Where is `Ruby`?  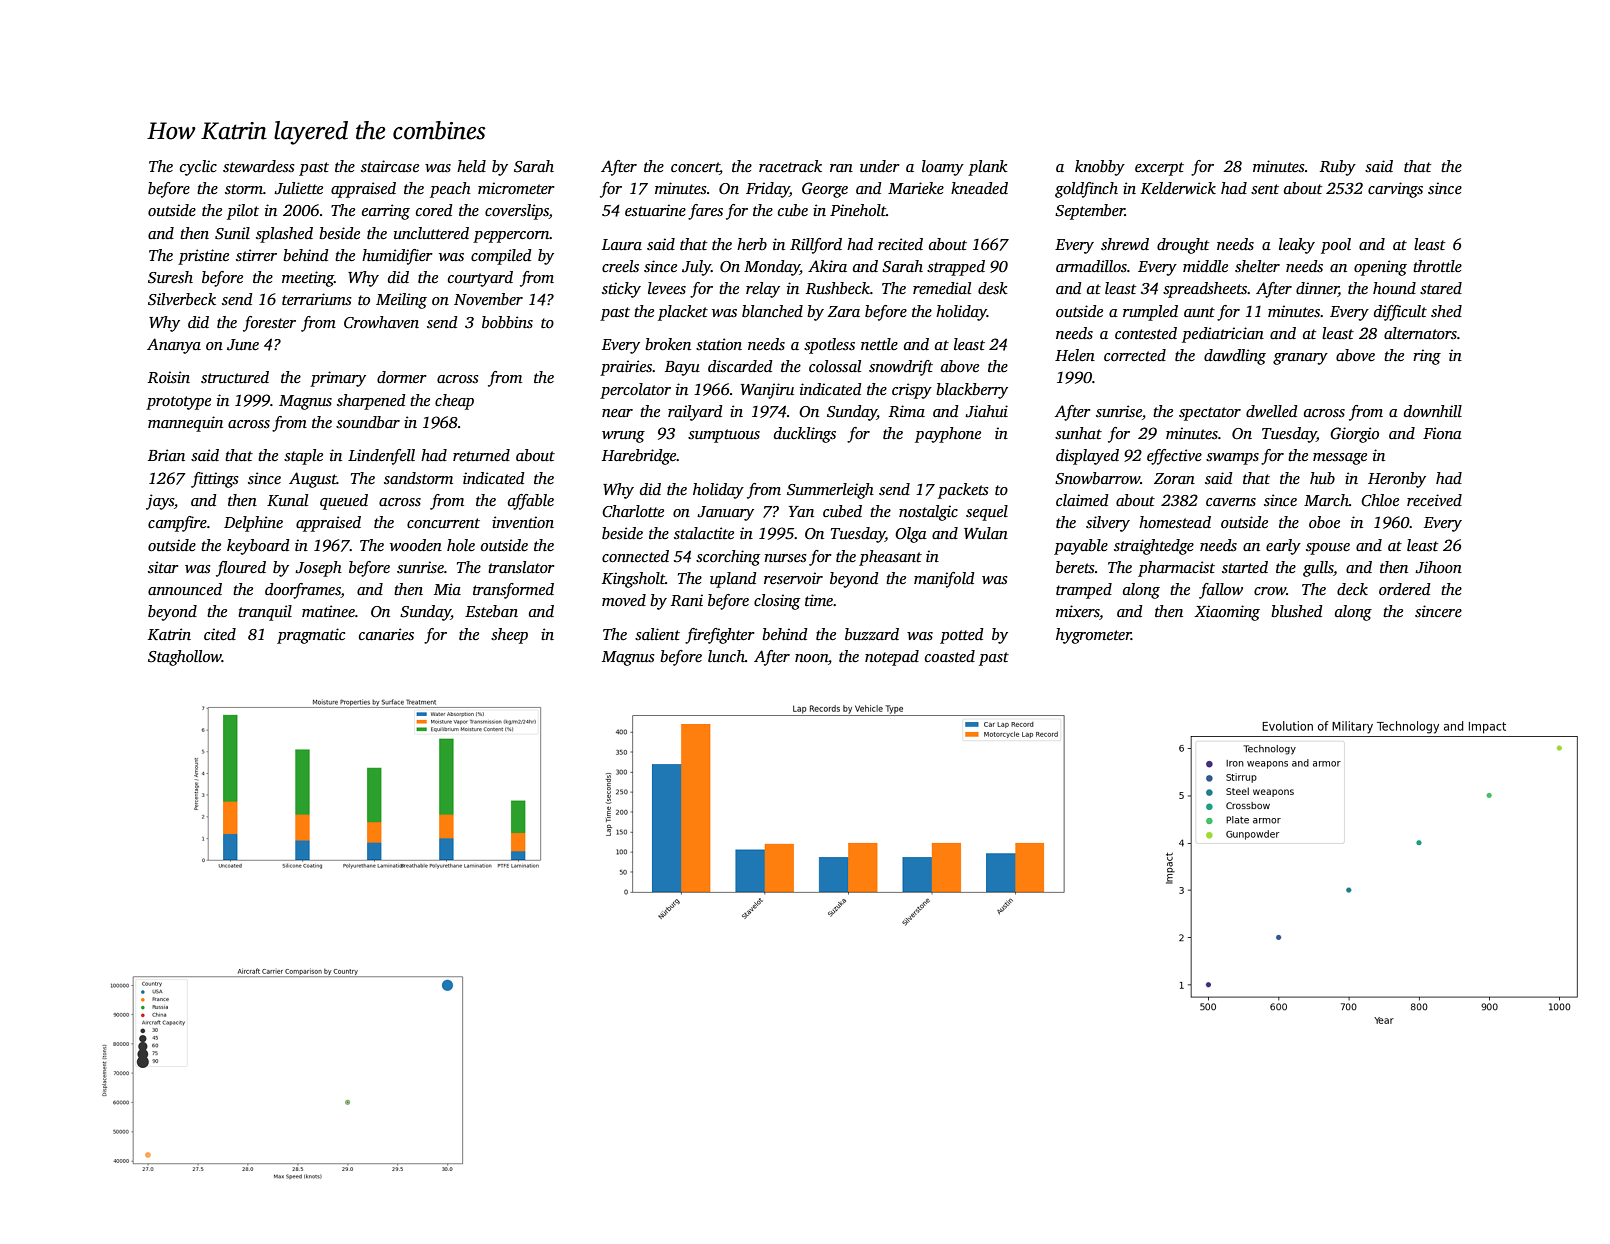
Ruby is located at coordinates (1338, 168).
